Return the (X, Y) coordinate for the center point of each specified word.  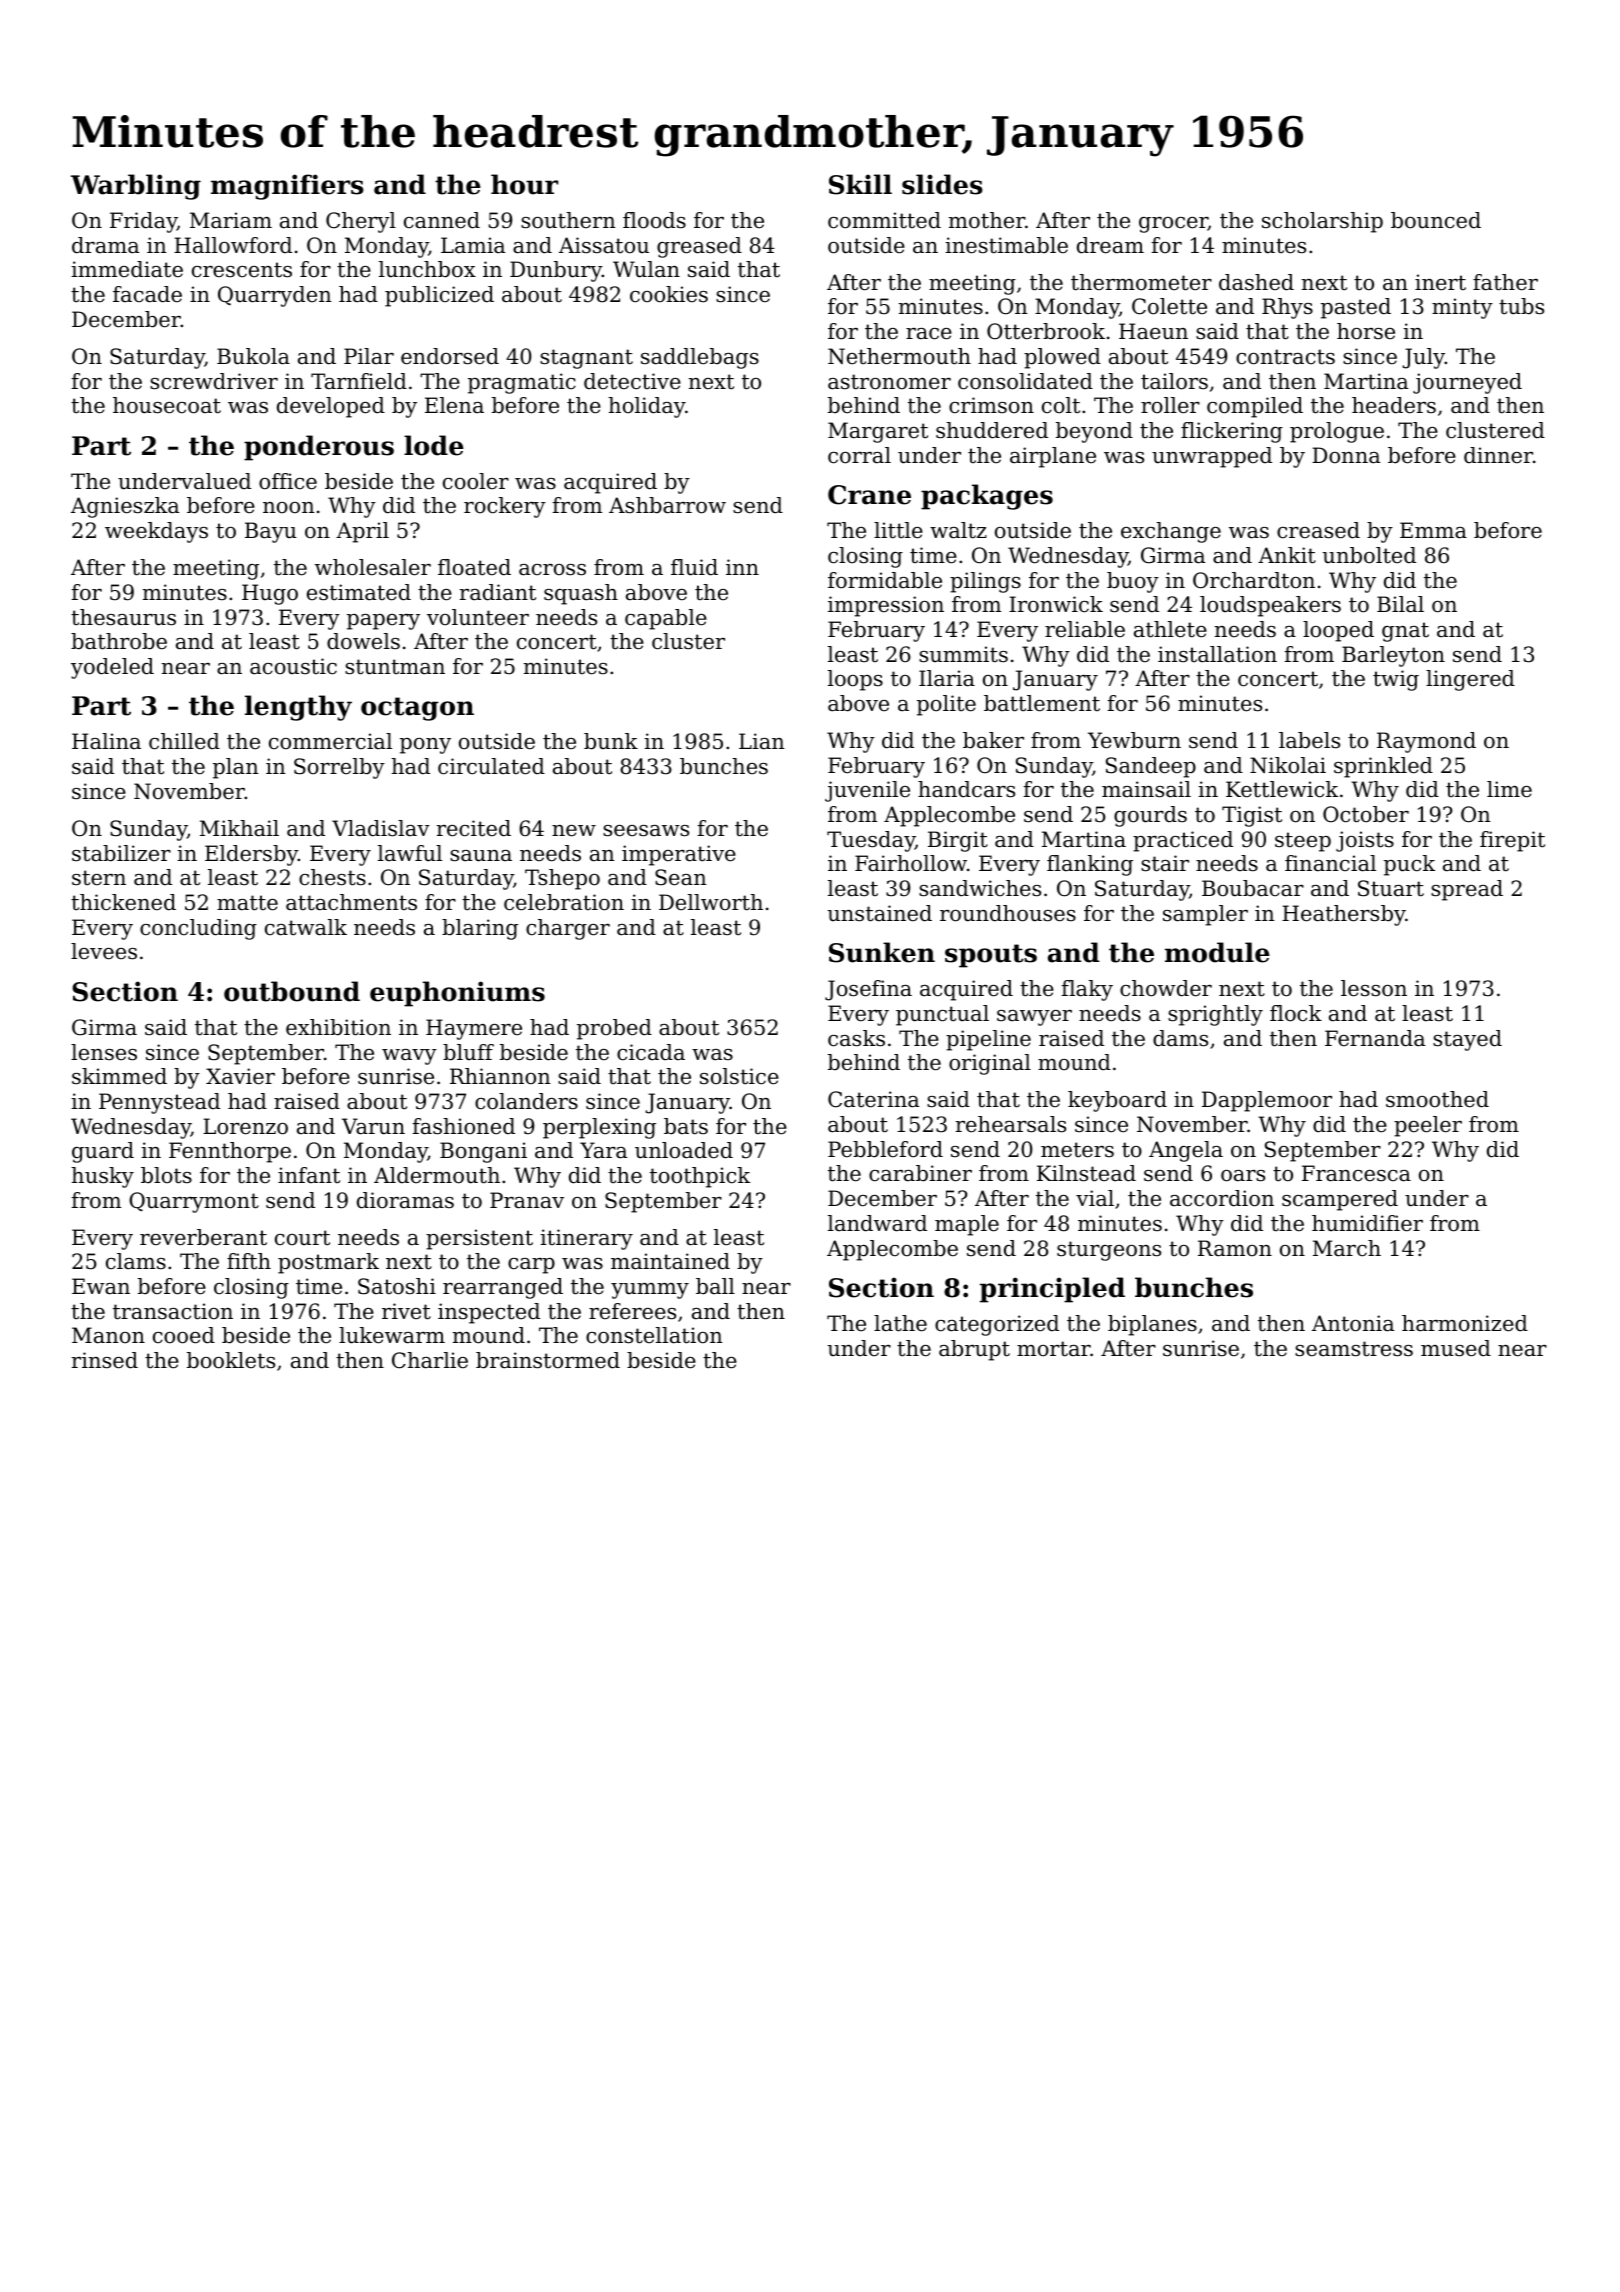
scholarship (1322, 222)
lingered (1470, 680)
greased (699, 247)
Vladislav (381, 828)
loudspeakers (1270, 606)
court (302, 1238)
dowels (363, 641)
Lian (762, 741)
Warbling (136, 187)
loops (855, 680)
